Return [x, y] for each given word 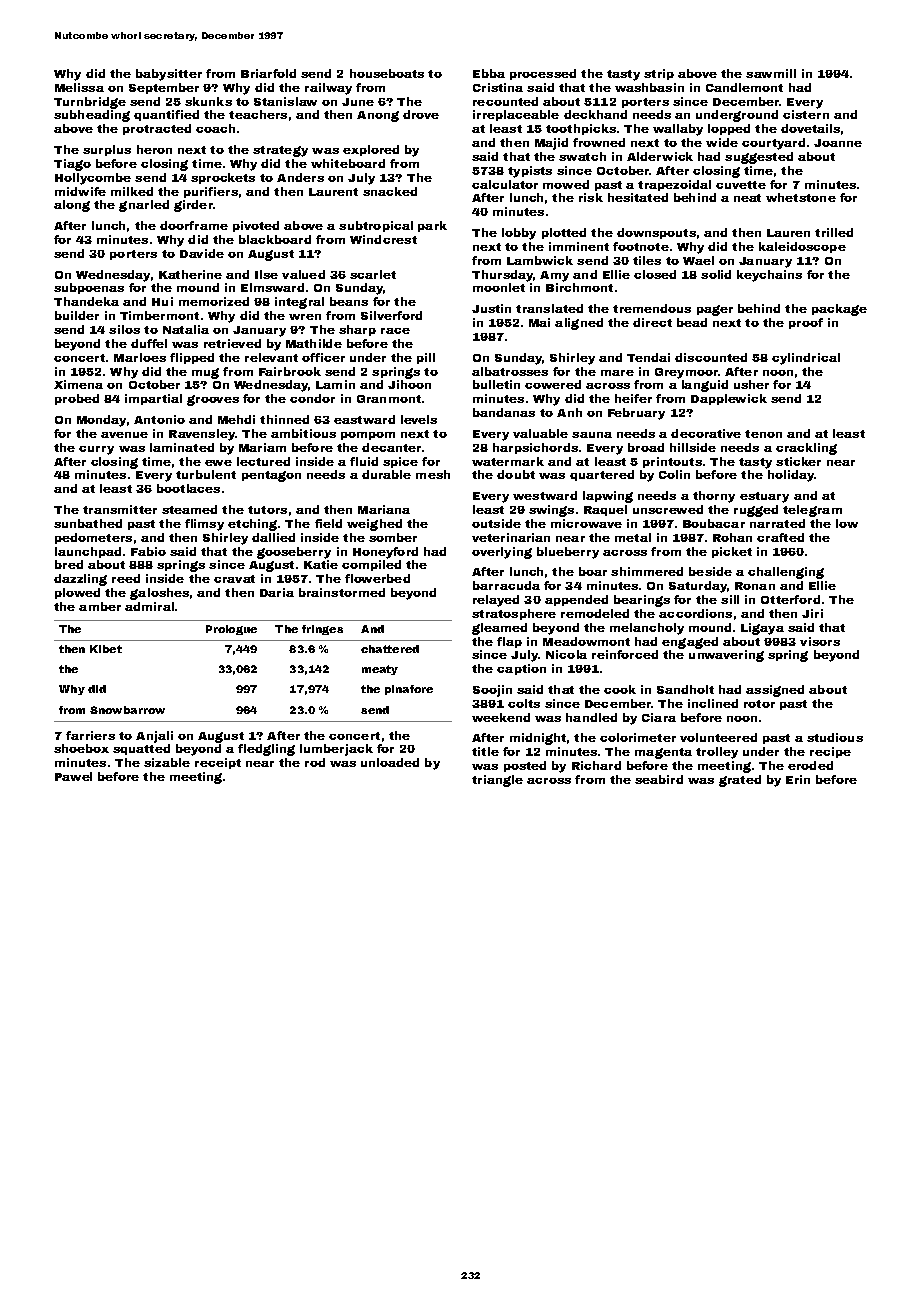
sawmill [771, 73]
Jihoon [409, 384]
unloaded [390, 762]
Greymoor [686, 373]
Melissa [79, 87]
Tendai [648, 357]
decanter [391, 447]
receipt [218, 763]
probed [77, 399]
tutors [267, 510]
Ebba [489, 73]
